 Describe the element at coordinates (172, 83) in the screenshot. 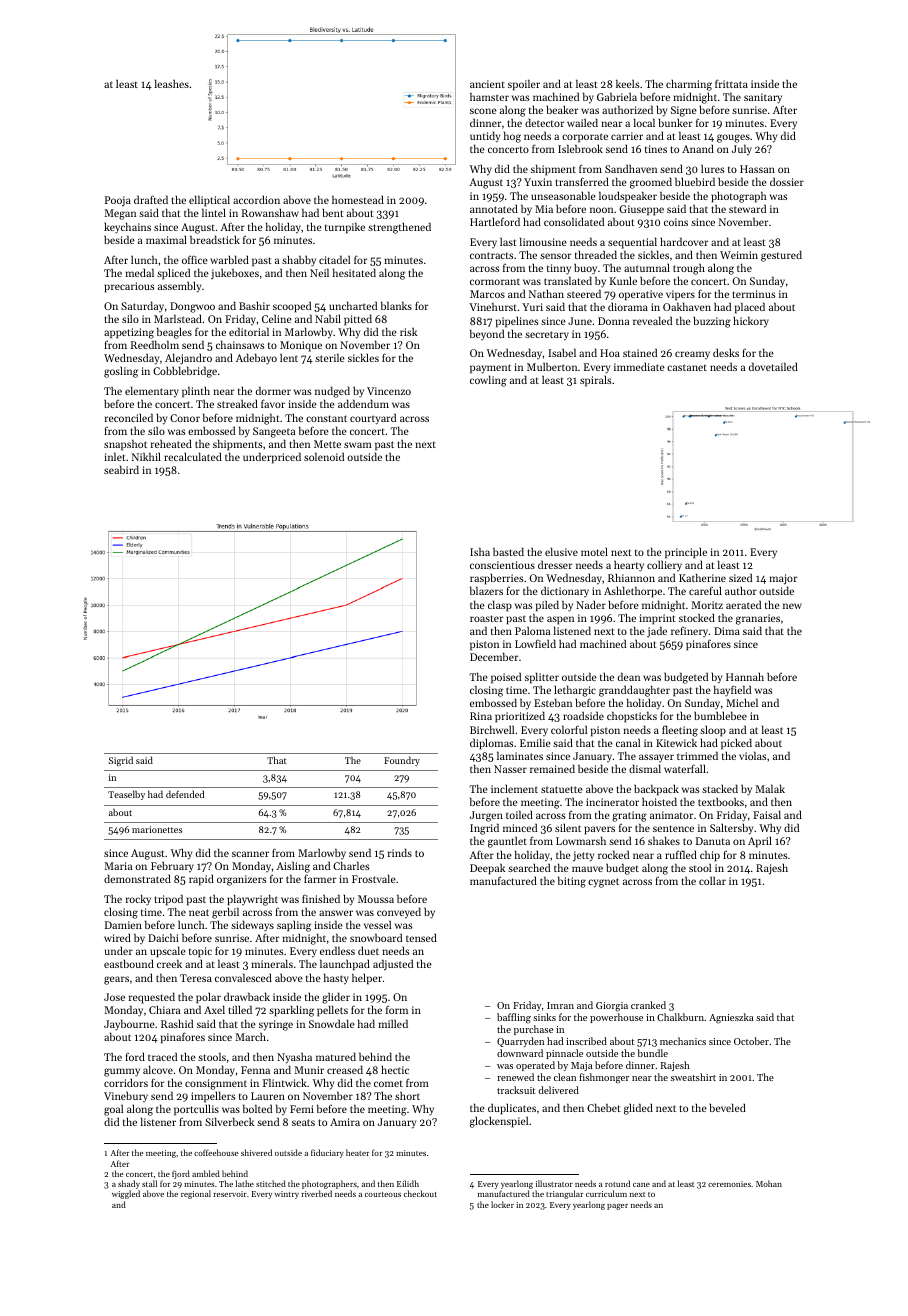

I see `leashes` at that location.
